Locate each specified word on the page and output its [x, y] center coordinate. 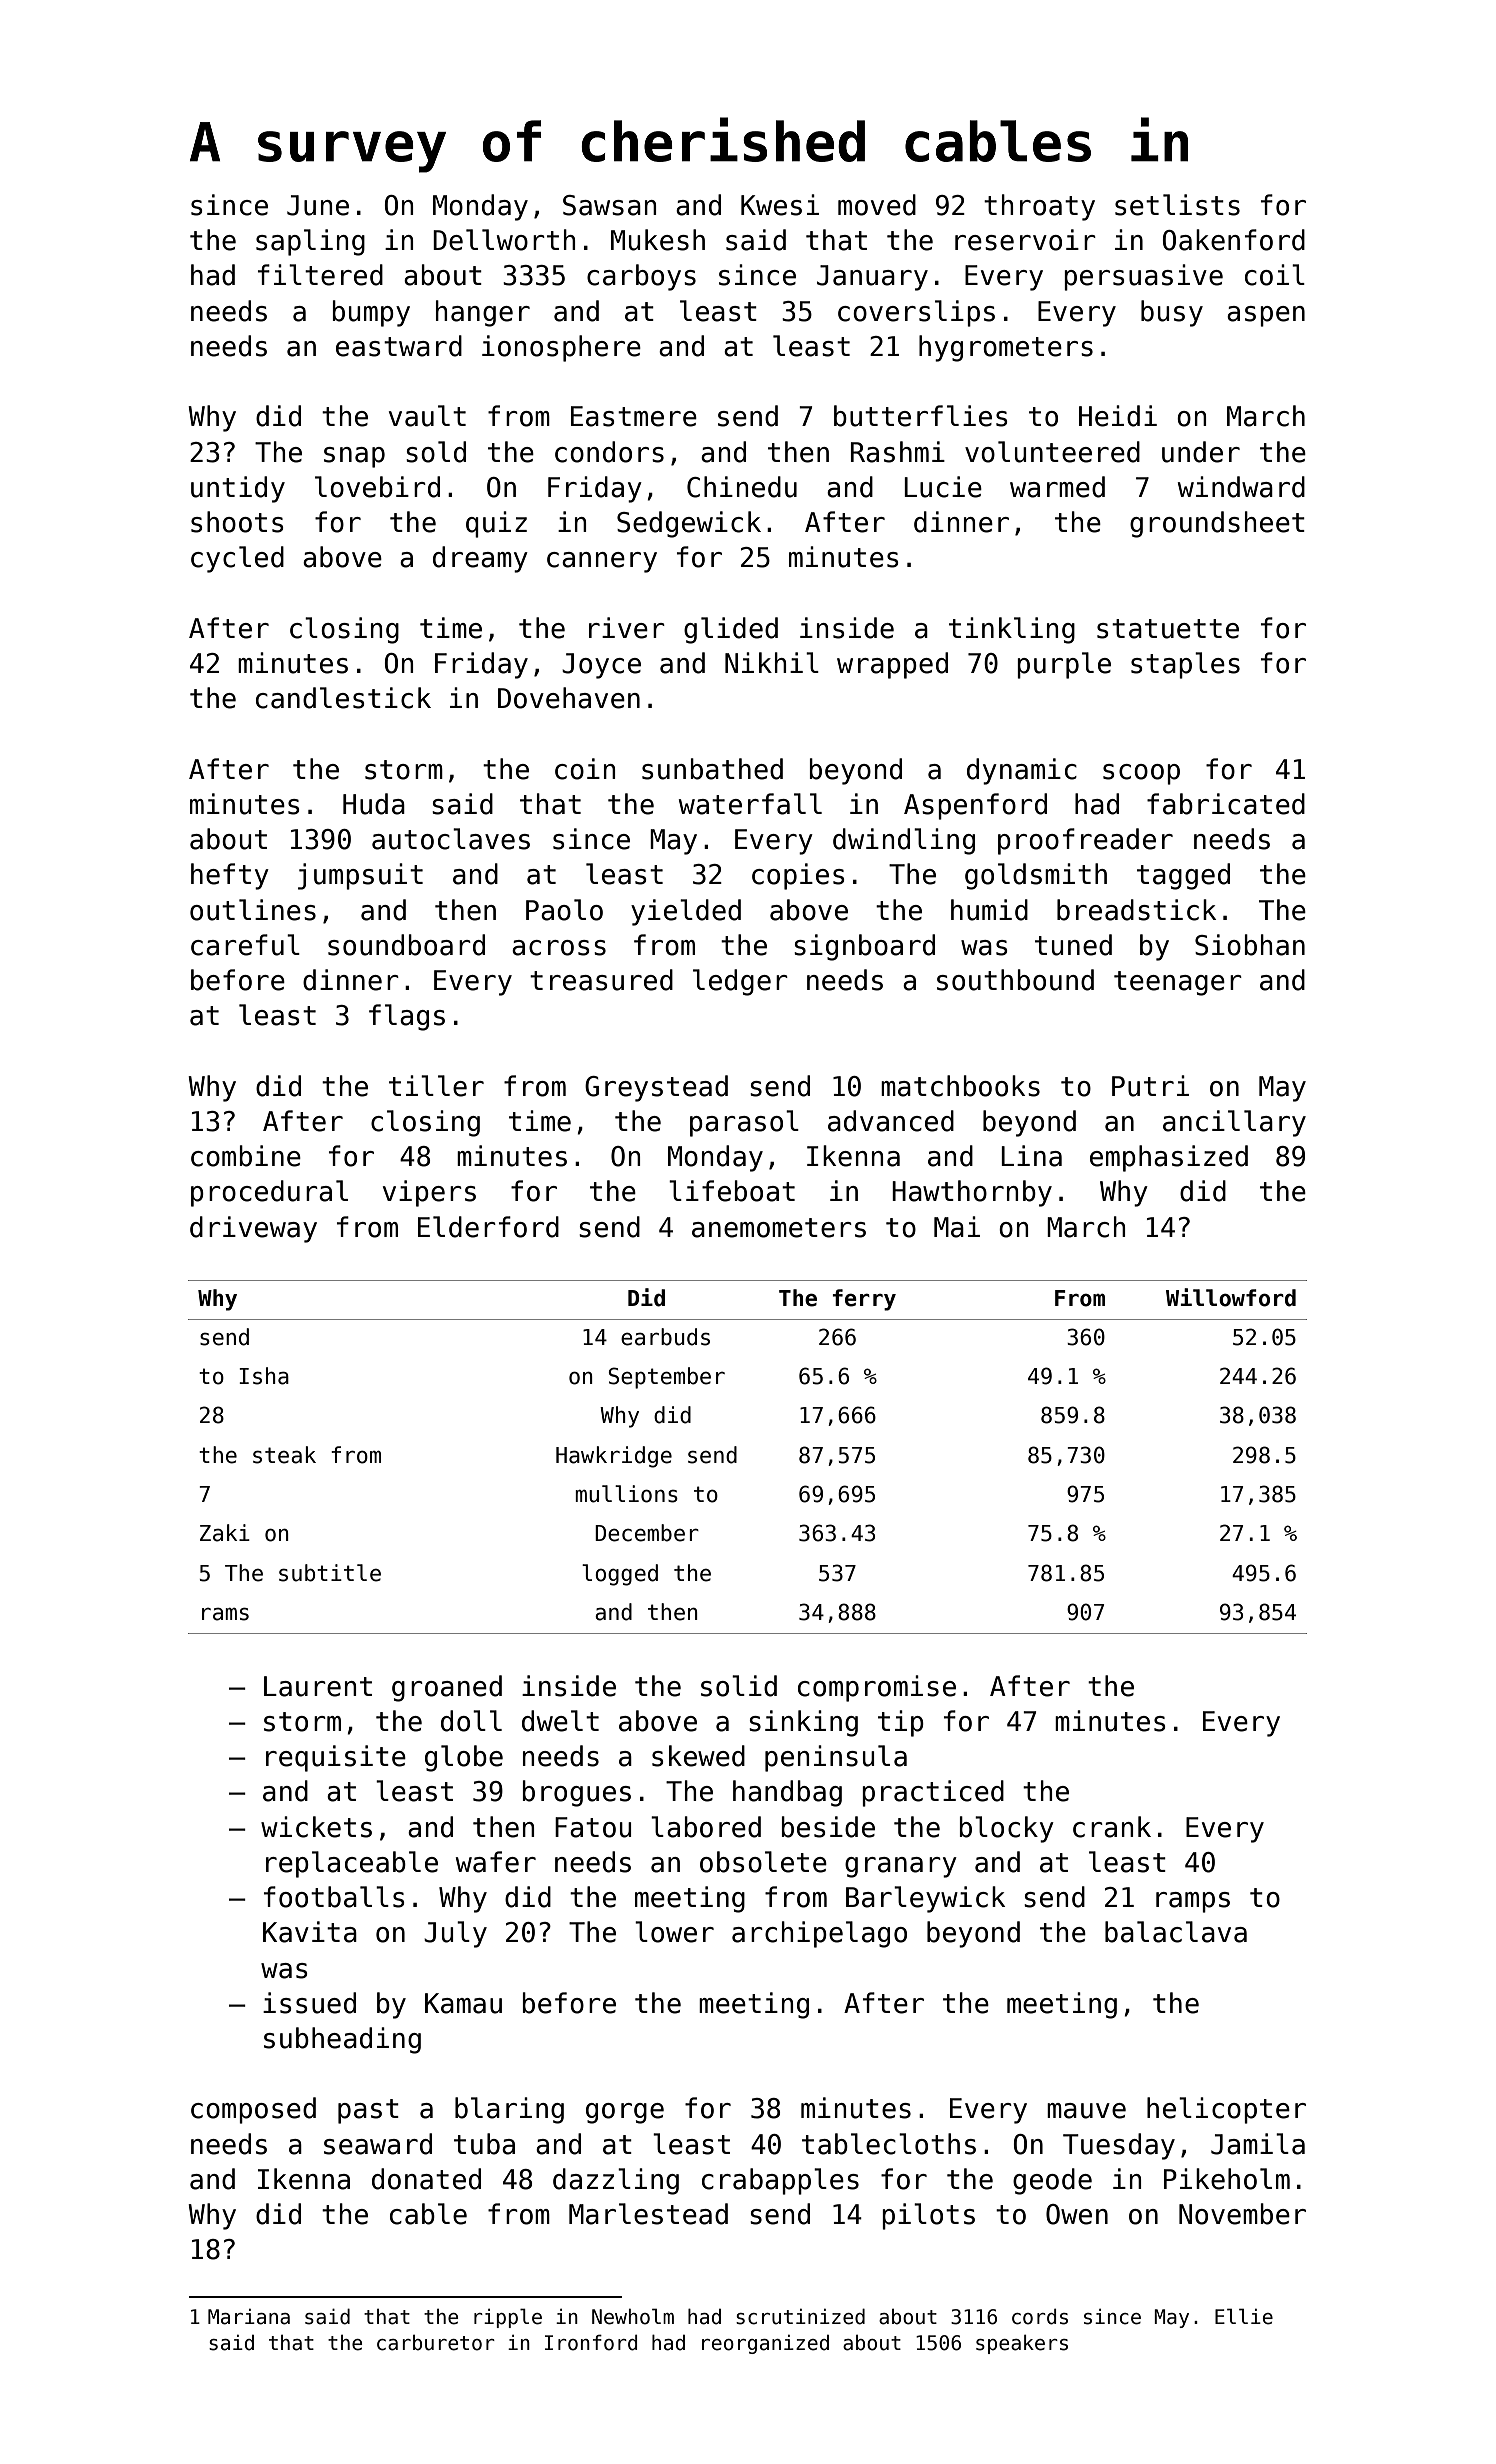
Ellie [1244, 2316]
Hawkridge [614, 1457]
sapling [310, 242]
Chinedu [742, 487]
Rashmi [898, 452]
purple [1064, 665]
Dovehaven [569, 698]
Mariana [249, 2317]
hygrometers [1006, 348]
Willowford [1231, 1297]
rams [225, 1614]
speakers [1022, 2344]
